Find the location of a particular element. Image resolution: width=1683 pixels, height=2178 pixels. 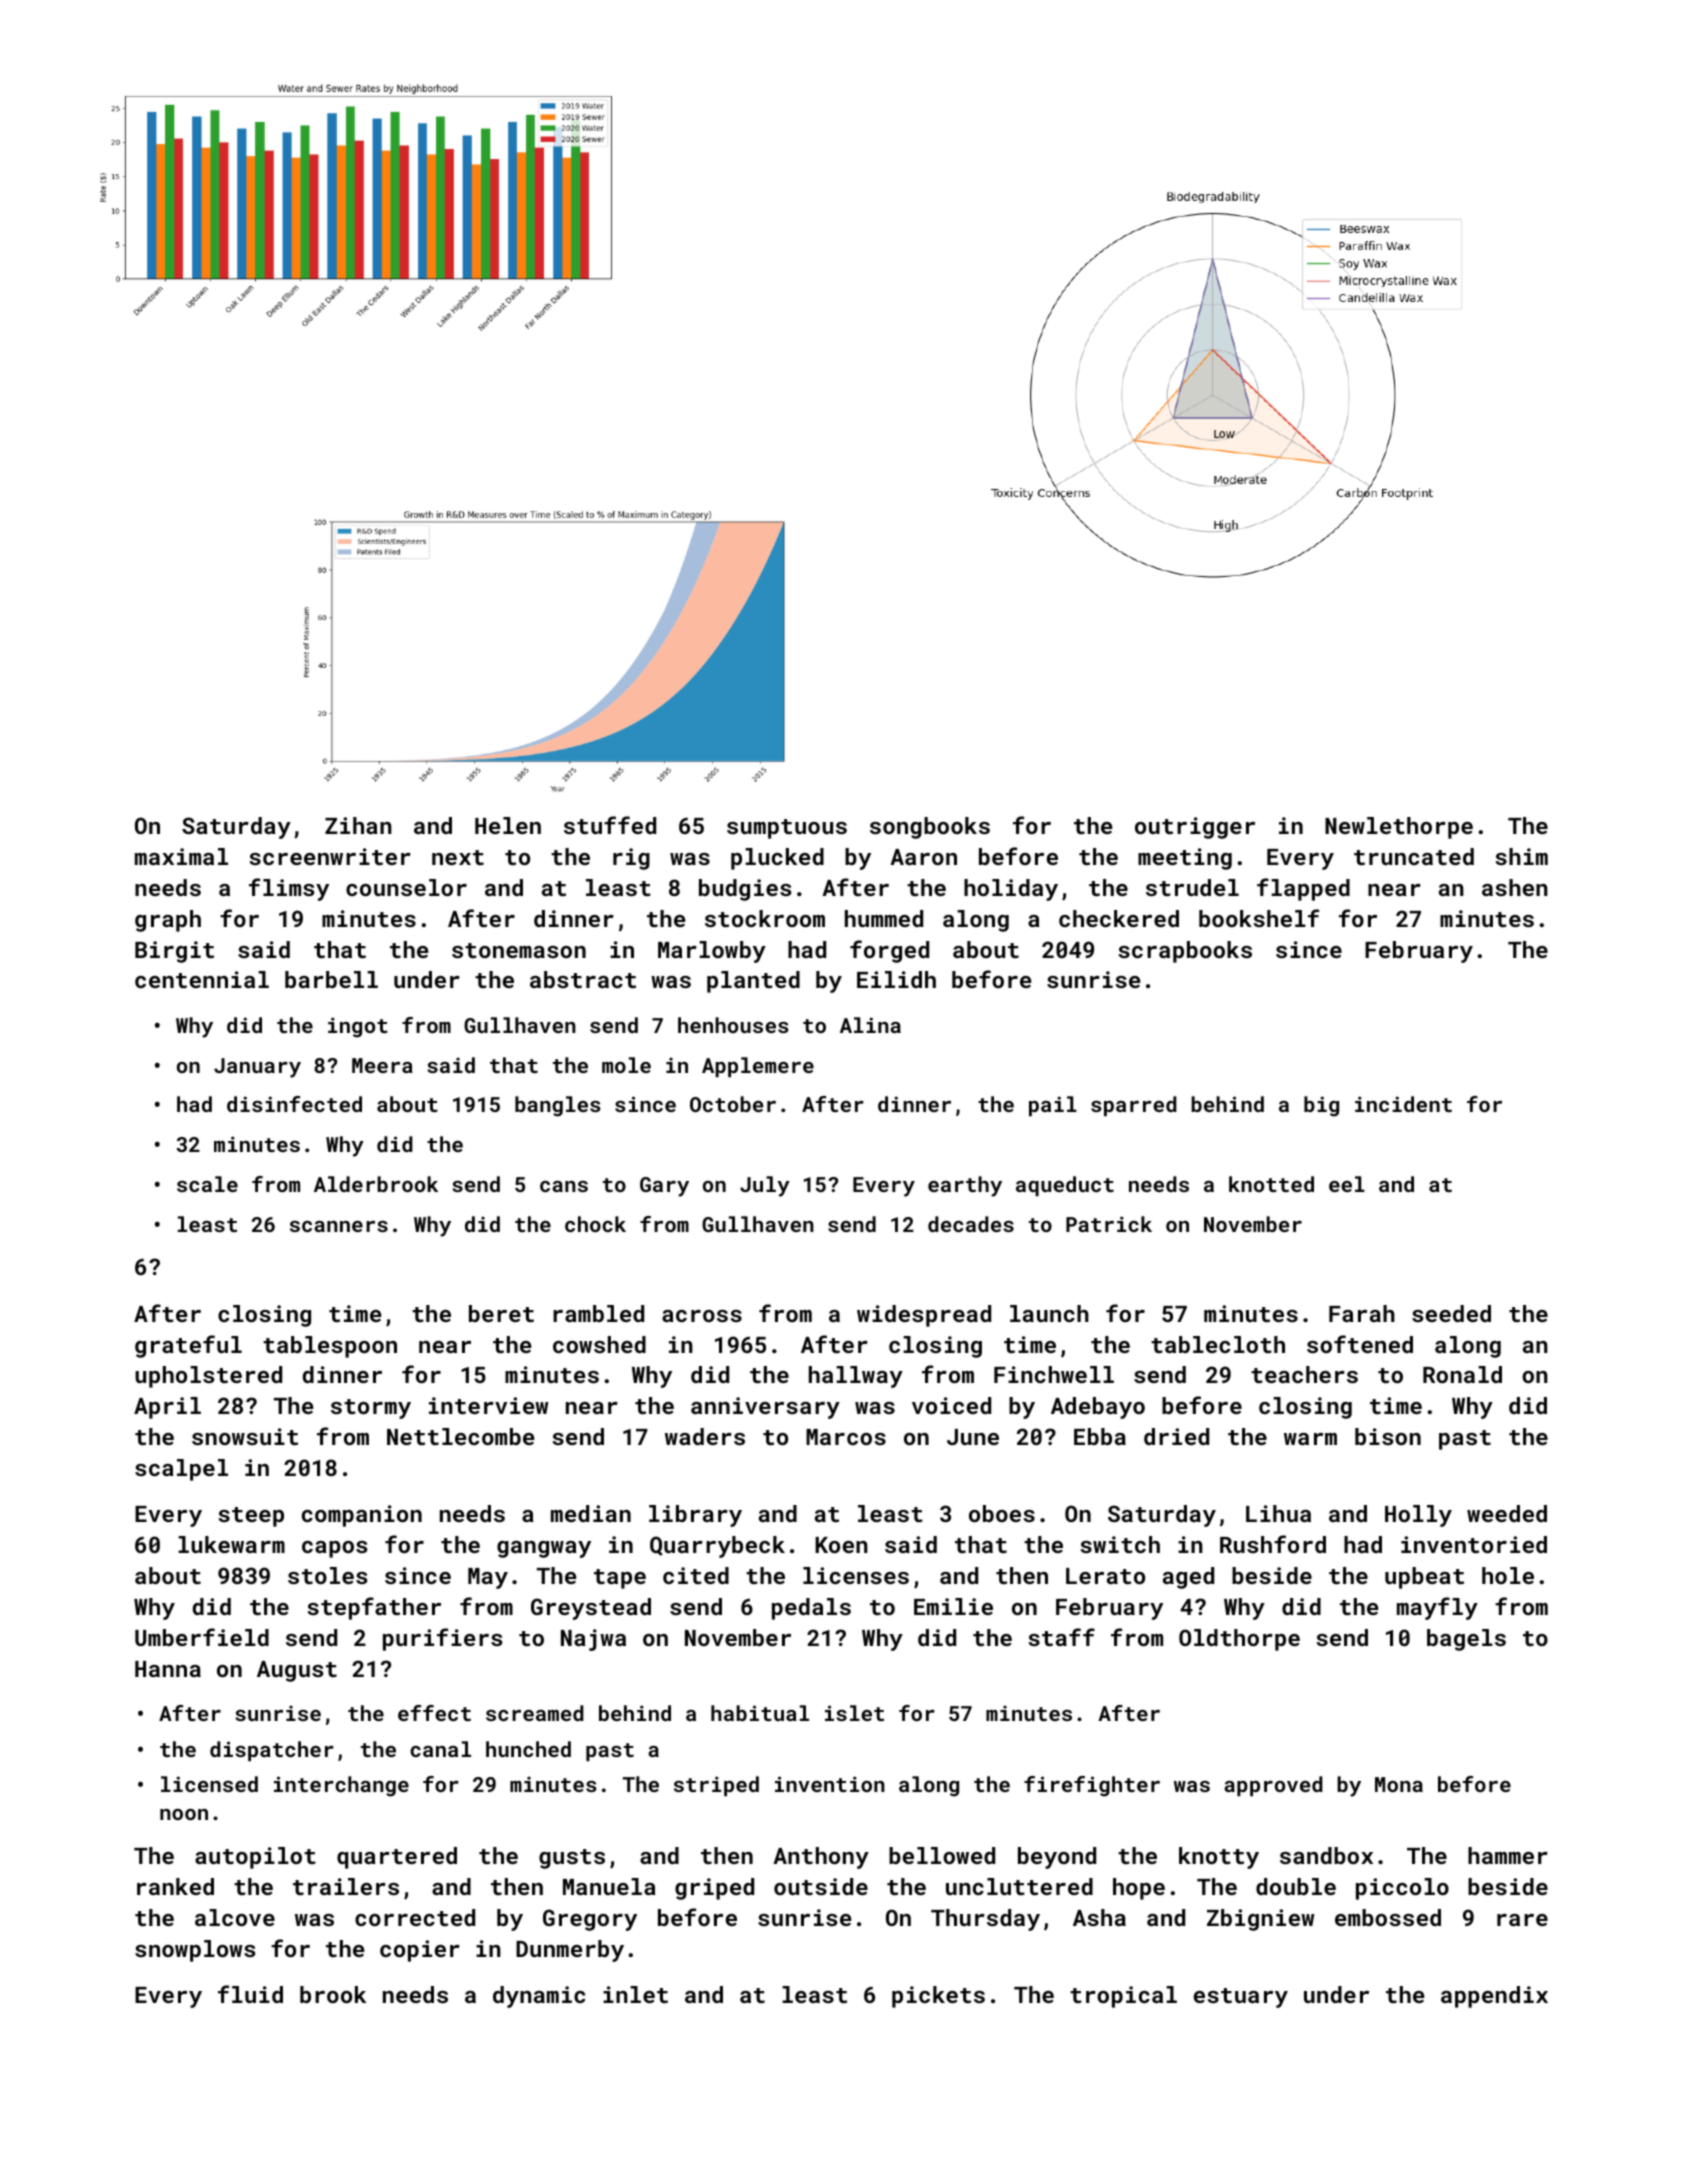

truncated is located at coordinates (1414, 856).
